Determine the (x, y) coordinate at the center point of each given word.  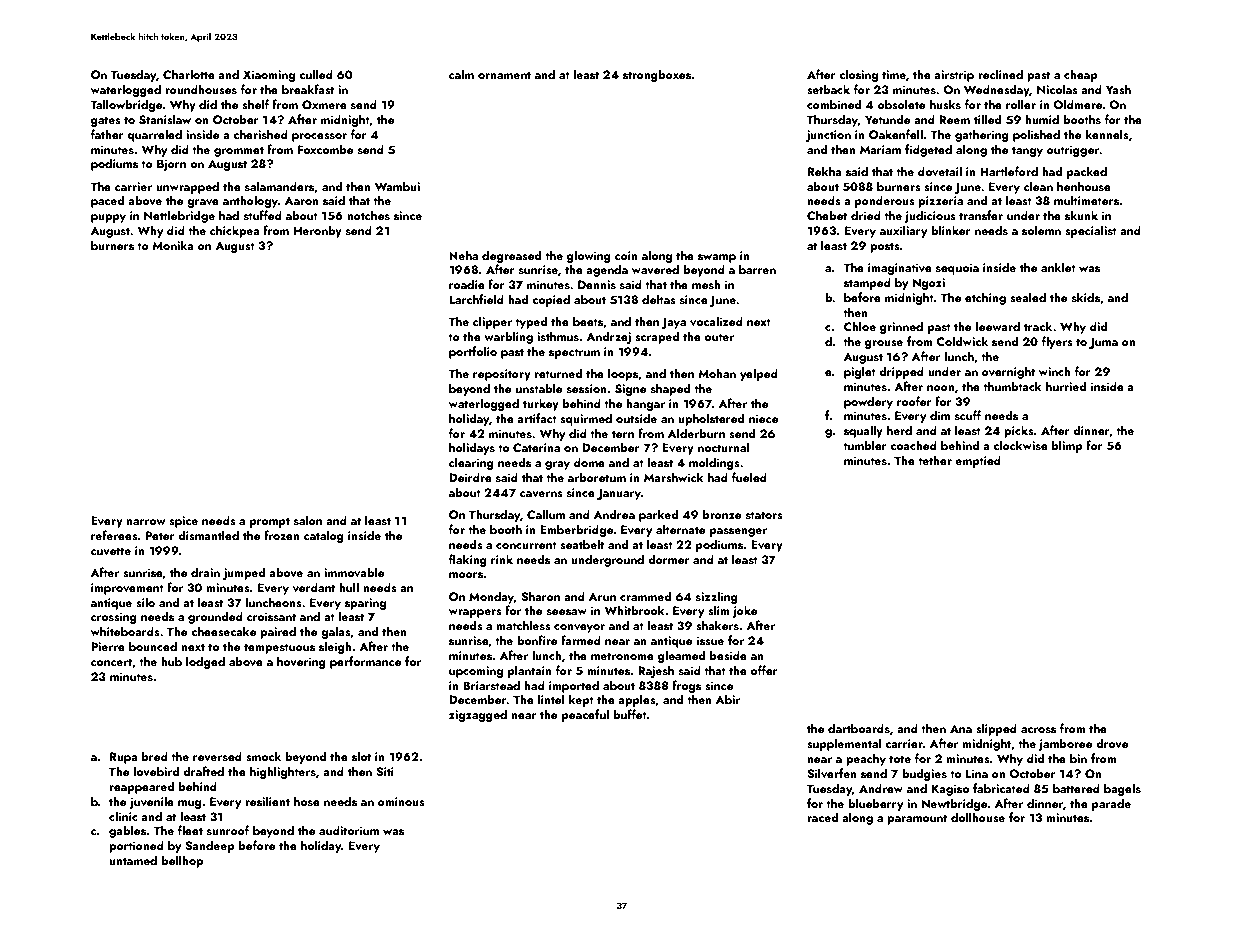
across (1038, 730)
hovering (301, 662)
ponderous (885, 201)
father (107, 134)
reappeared (141, 787)
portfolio (473, 352)
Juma (1103, 343)
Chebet (827, 215)
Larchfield (476, 299)
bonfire (537, 640)
